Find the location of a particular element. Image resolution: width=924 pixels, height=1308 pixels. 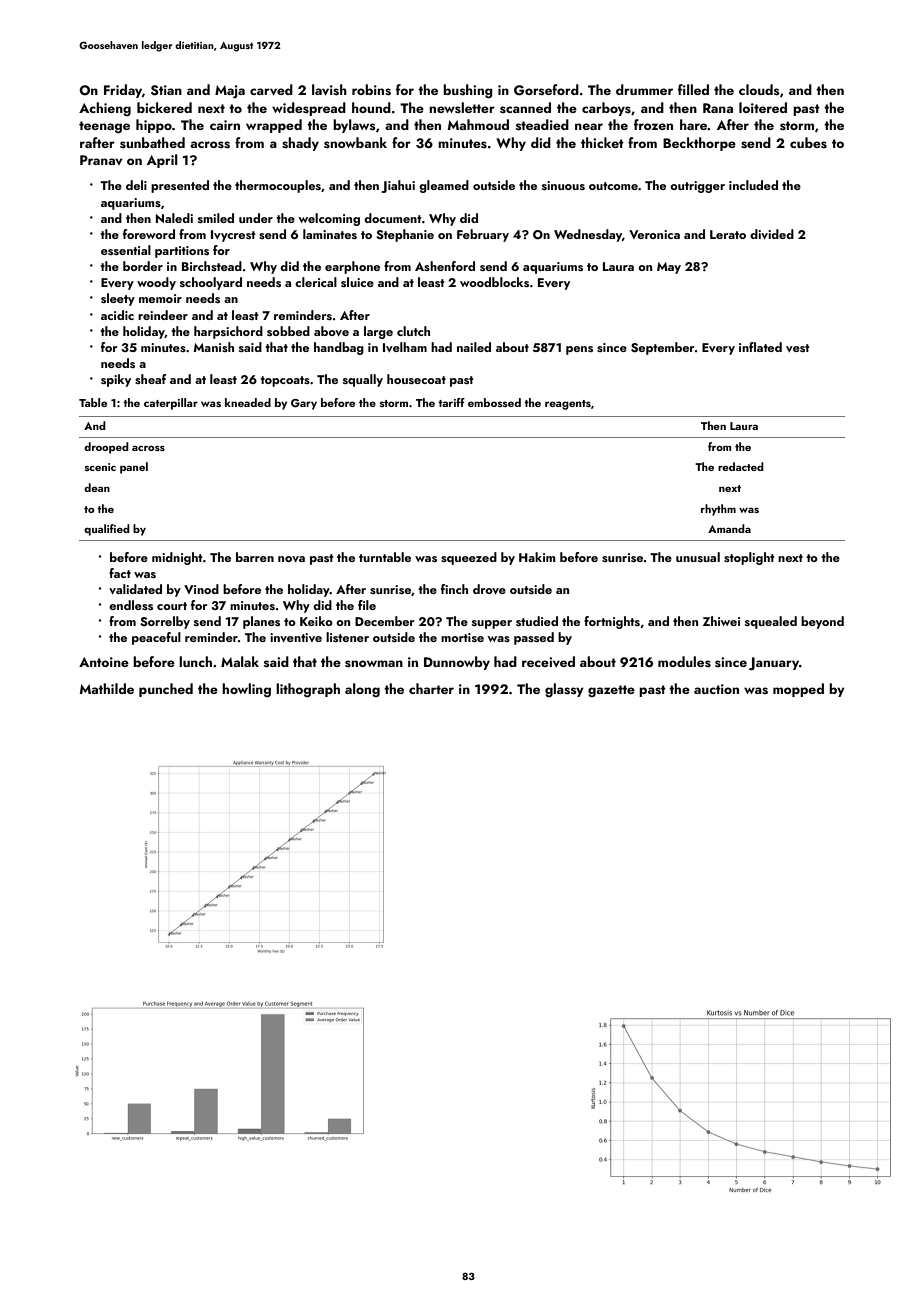

Gorseford is located at coordinates (546, 90).
